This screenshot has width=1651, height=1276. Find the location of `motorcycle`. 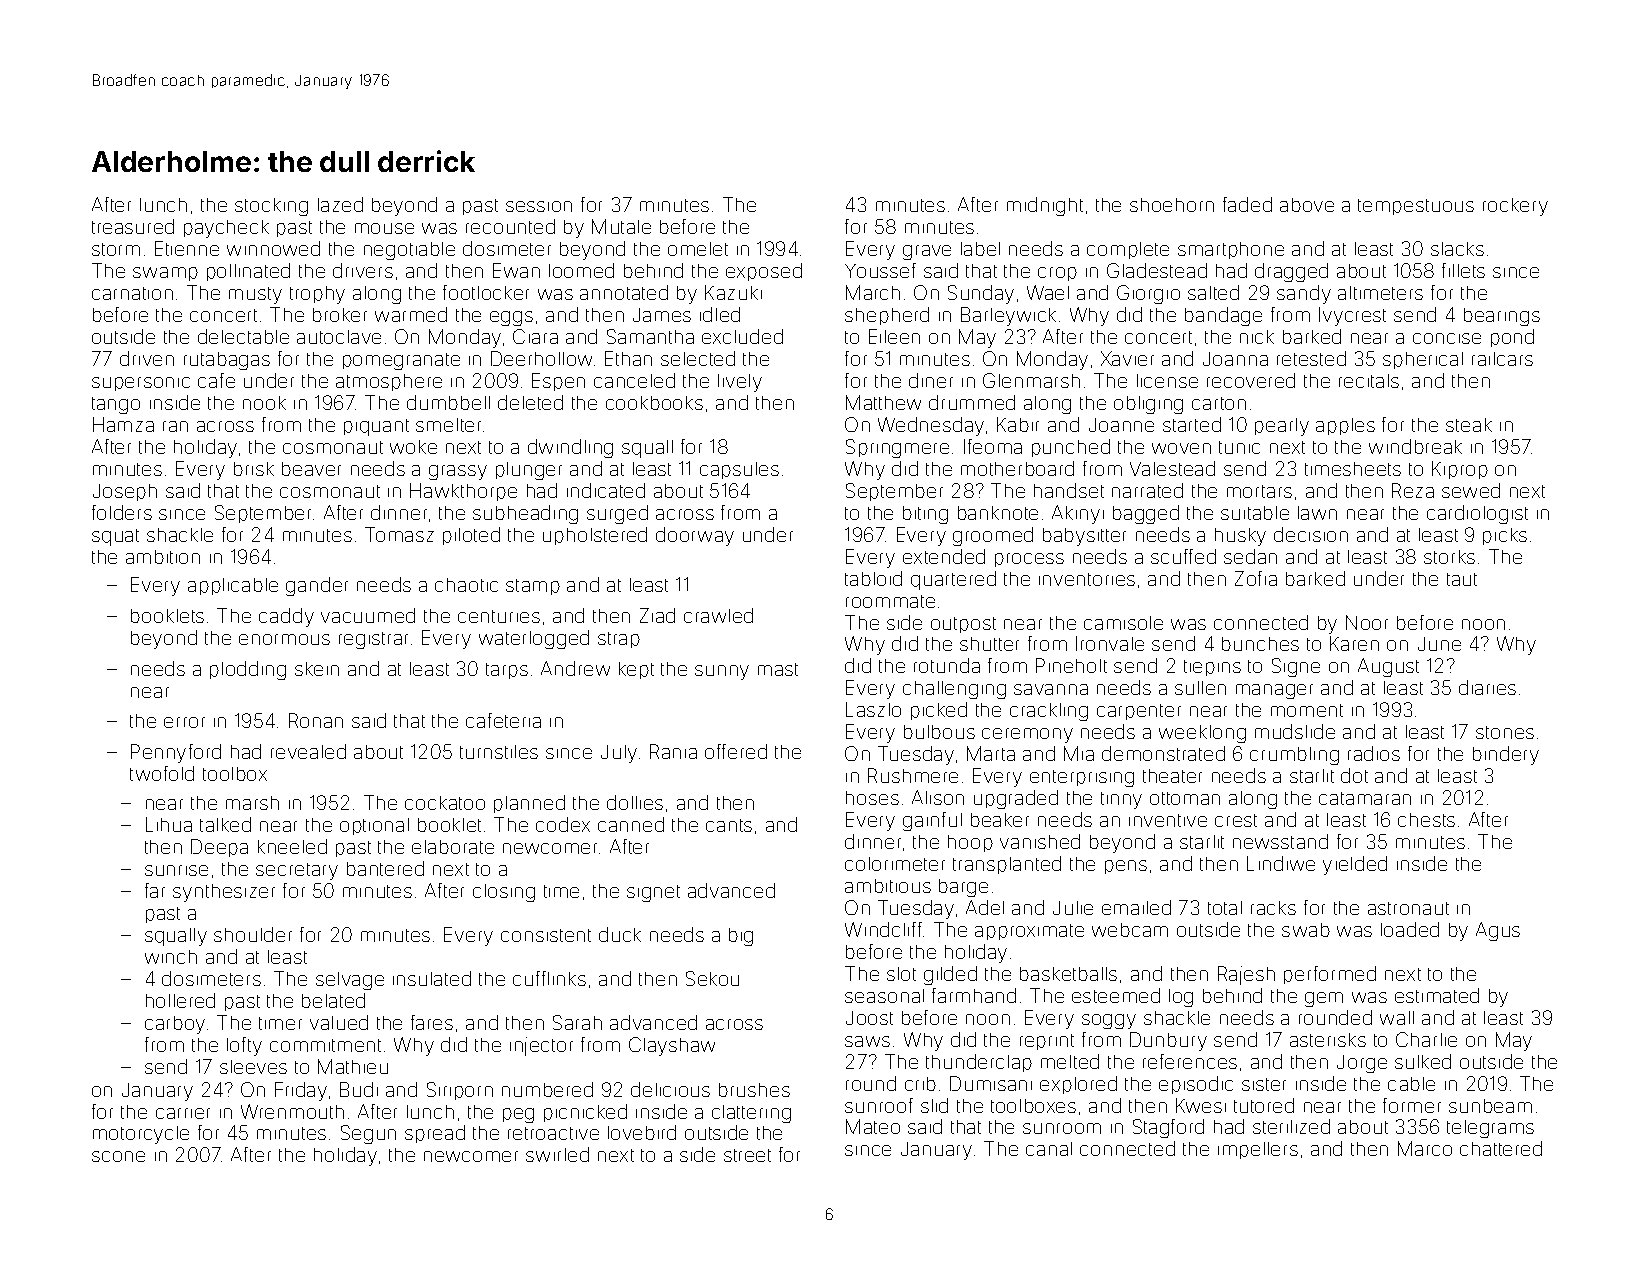

motorcycle is located at coordinates (141, 1135).
